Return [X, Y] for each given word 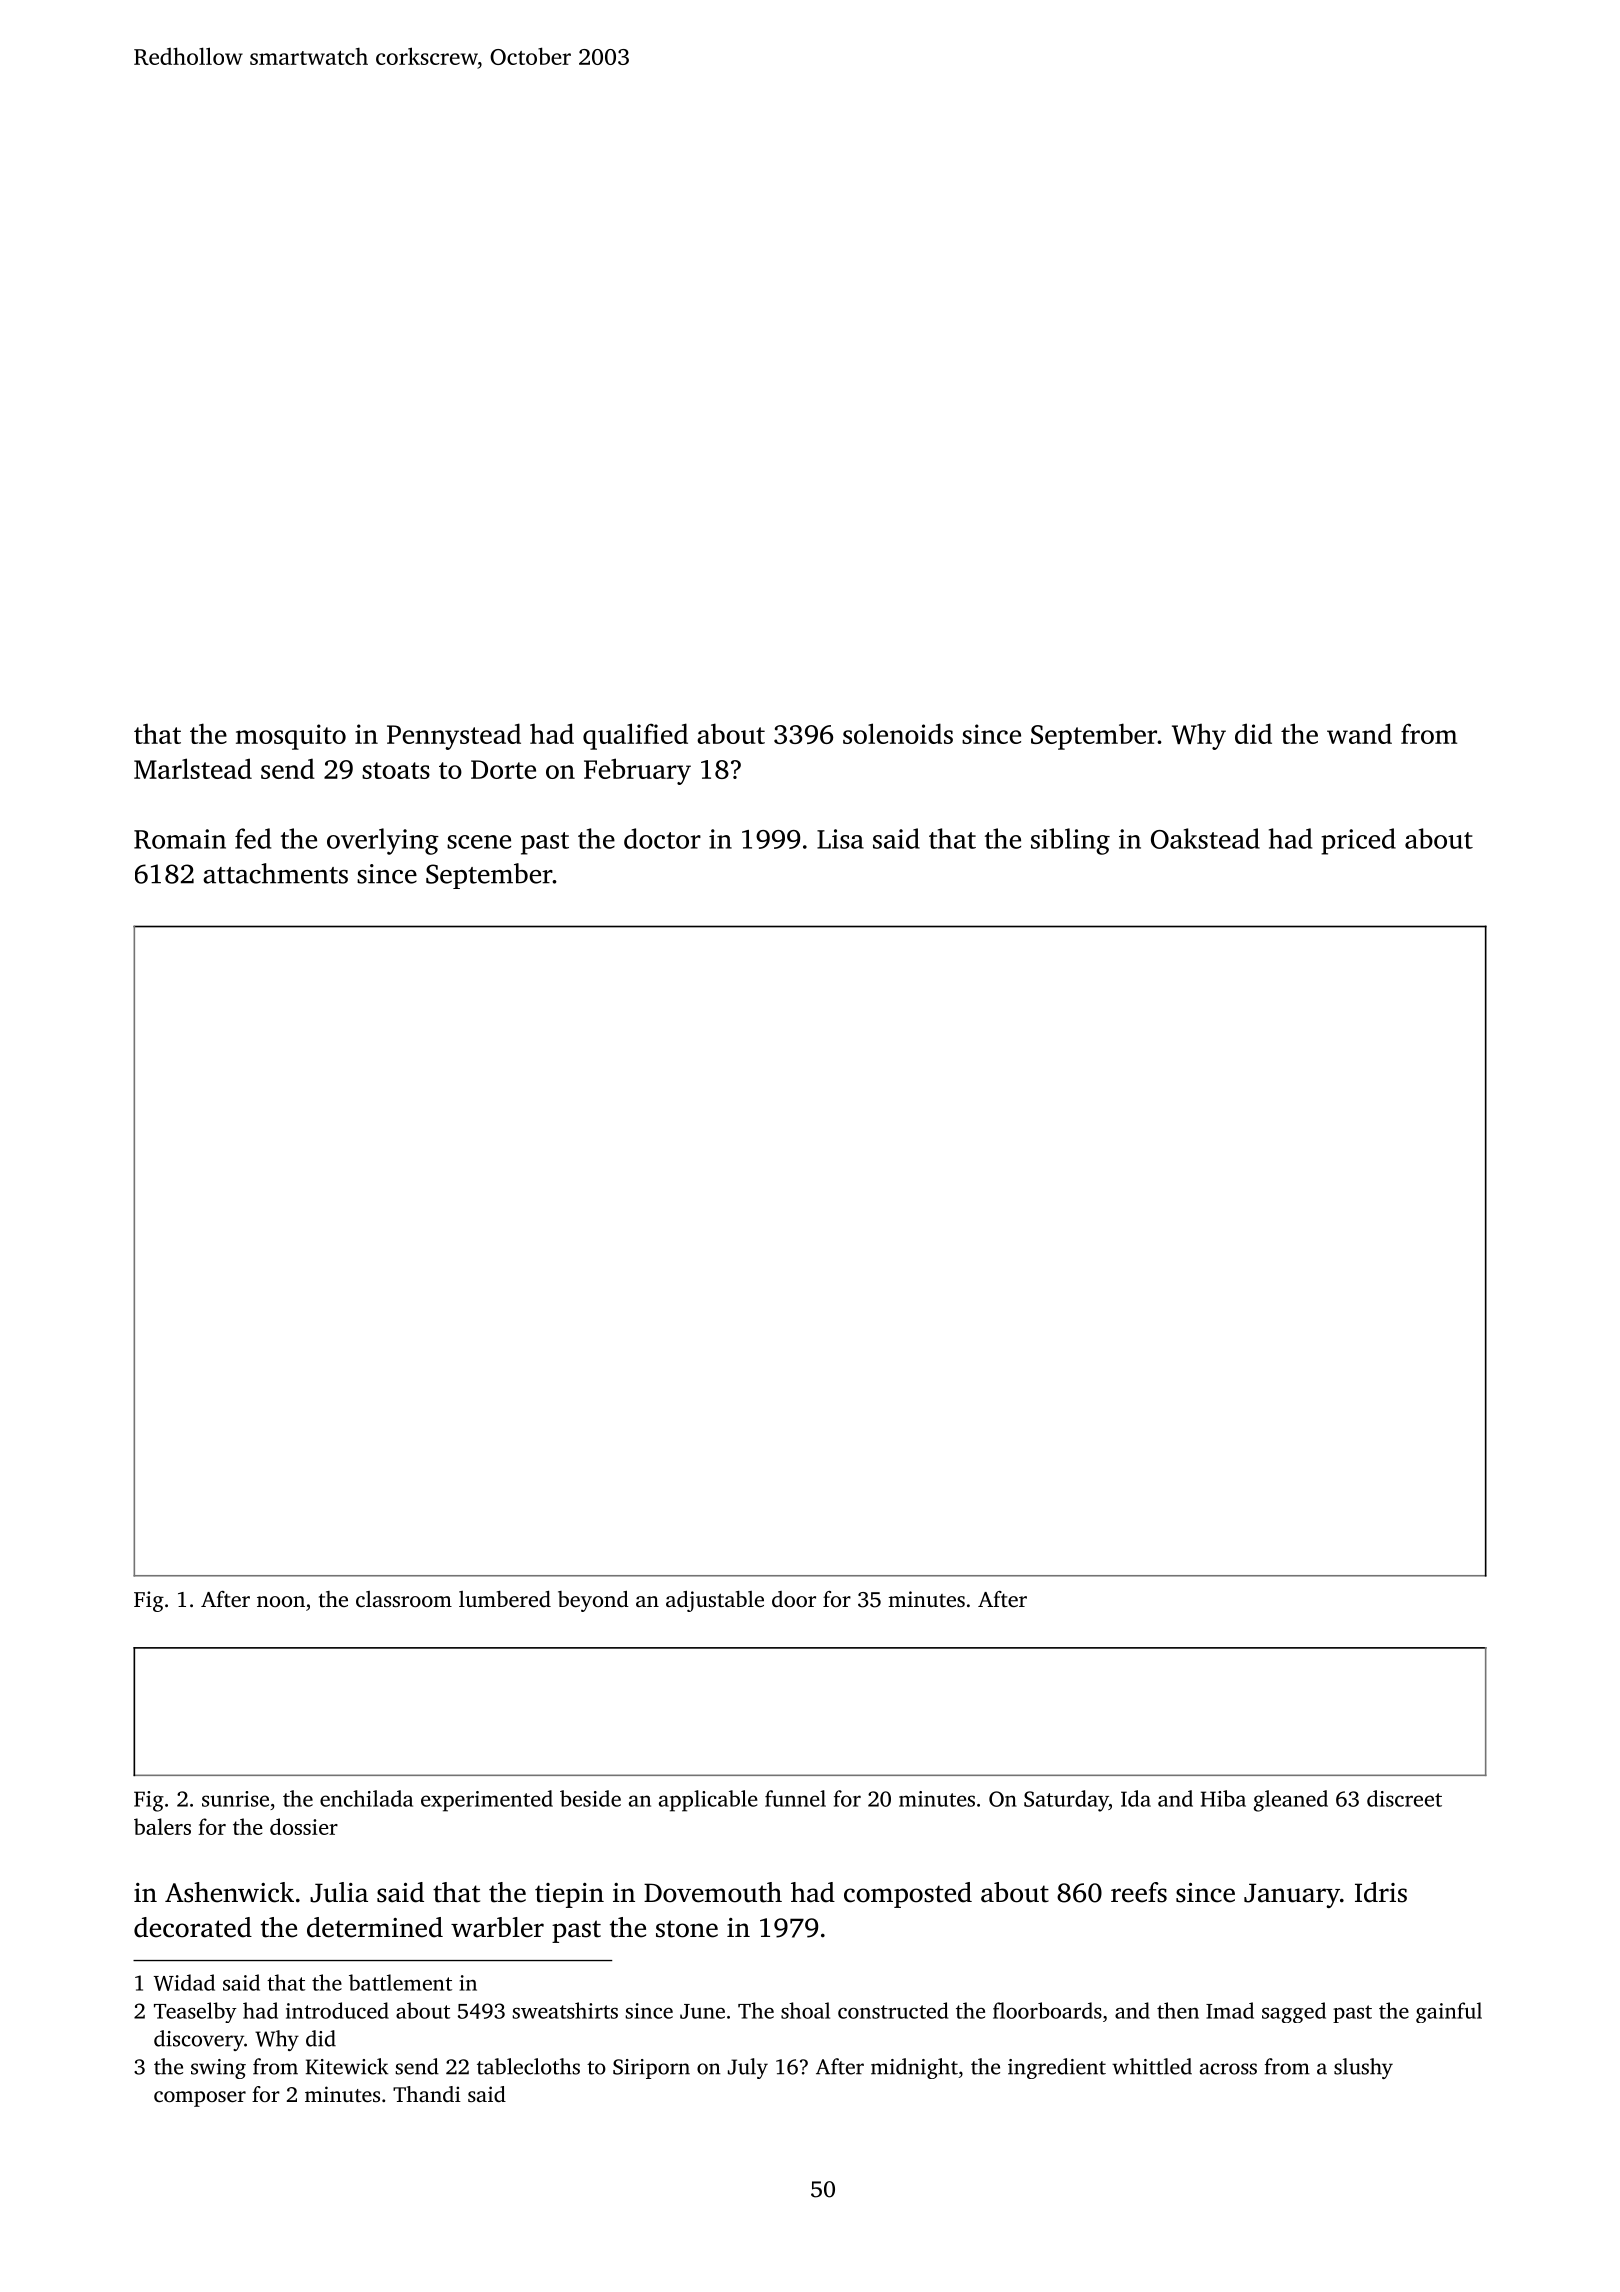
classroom [404, 1599]
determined [375, 1927]
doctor [662, 838]
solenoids [898, 733]
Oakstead [1205, 838]
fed [253, 838]
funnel [795, 1798]
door [794, 1599]
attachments [275, 873]
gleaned [1291, 1801]
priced [1358, 841]
